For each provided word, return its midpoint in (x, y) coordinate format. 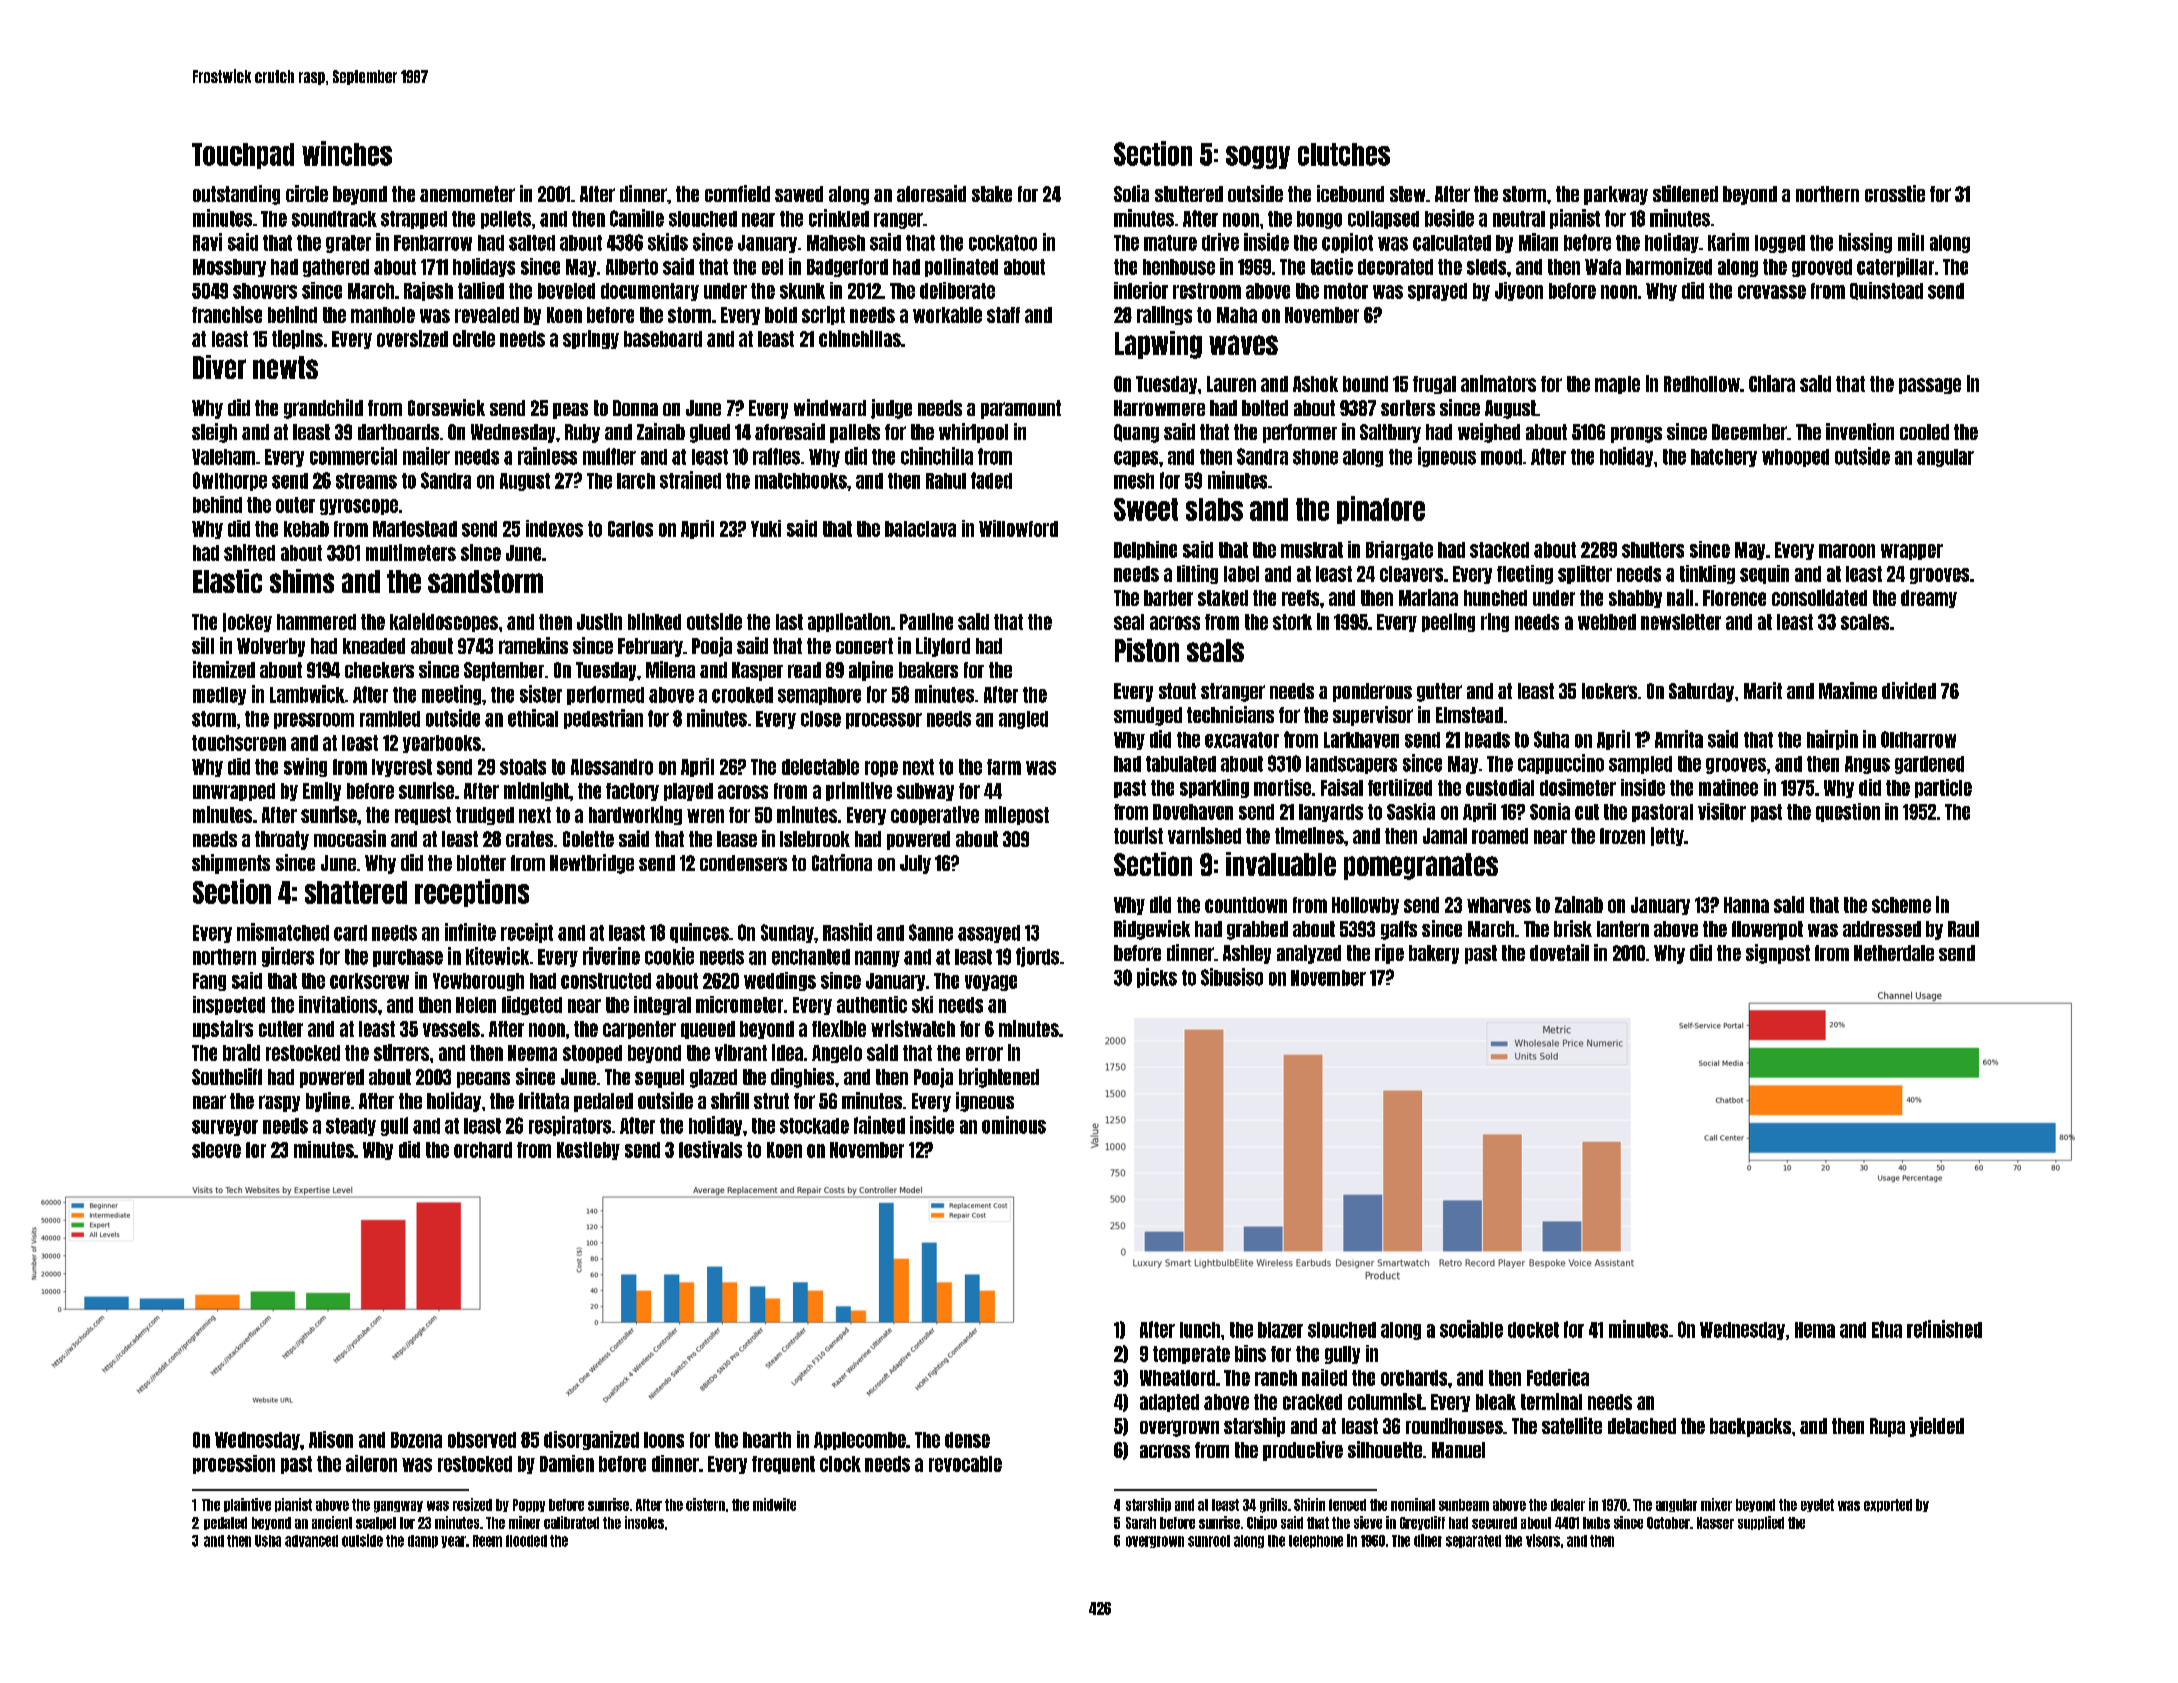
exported (1888, 1505)
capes (1136, 459)
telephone (1316, 1541)
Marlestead (415, 529)
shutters (1653, 550)
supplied (1761, 1523)
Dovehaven (1193, 812)
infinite (470, 932)
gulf (394, 1126)
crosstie (1895, 193)
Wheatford (1177, 1378)
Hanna (1746, 905)
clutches (1344, 154)
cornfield (737, 193)
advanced (311, 1541)
